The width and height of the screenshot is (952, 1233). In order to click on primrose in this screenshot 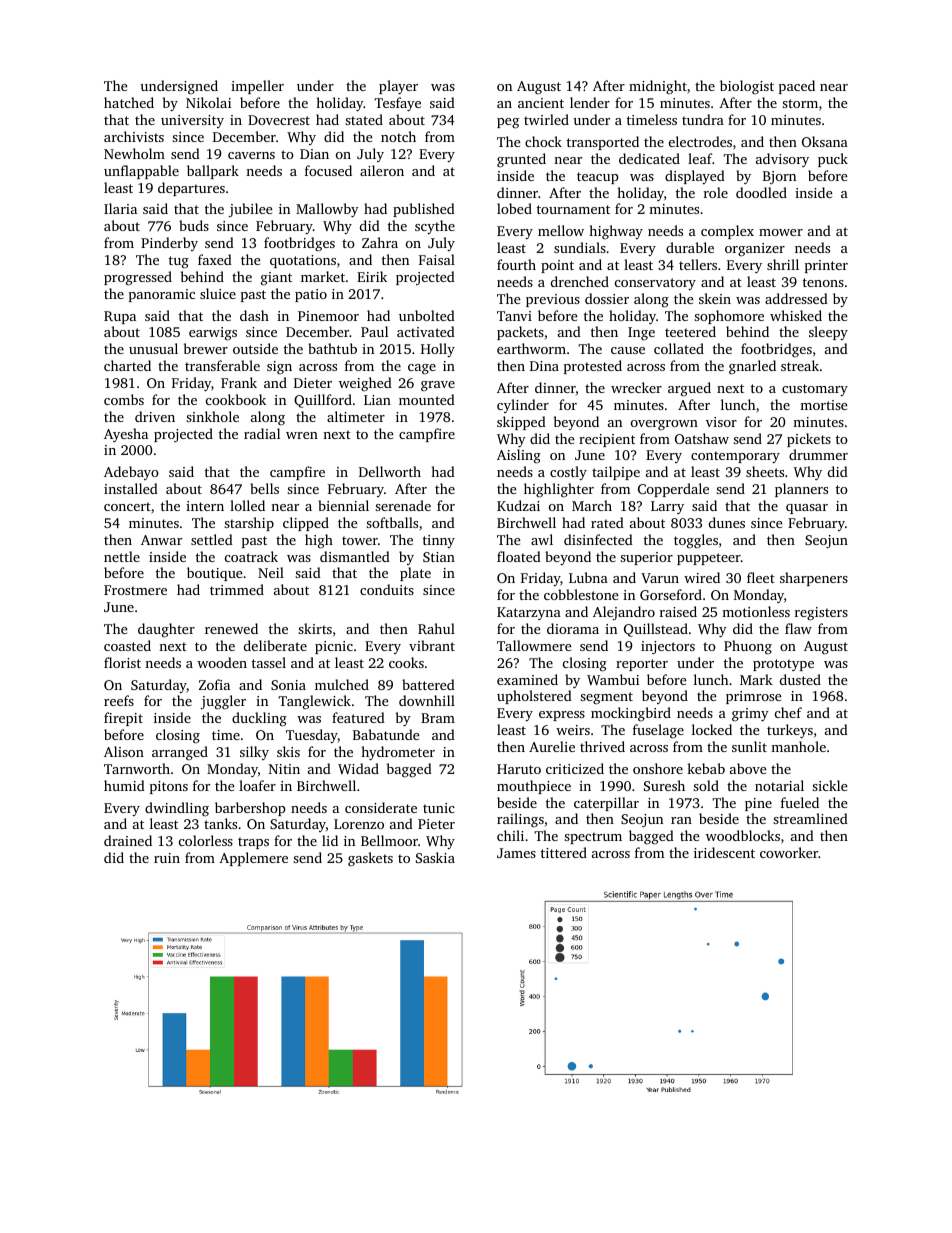, I will do `click(754, 697)`.
